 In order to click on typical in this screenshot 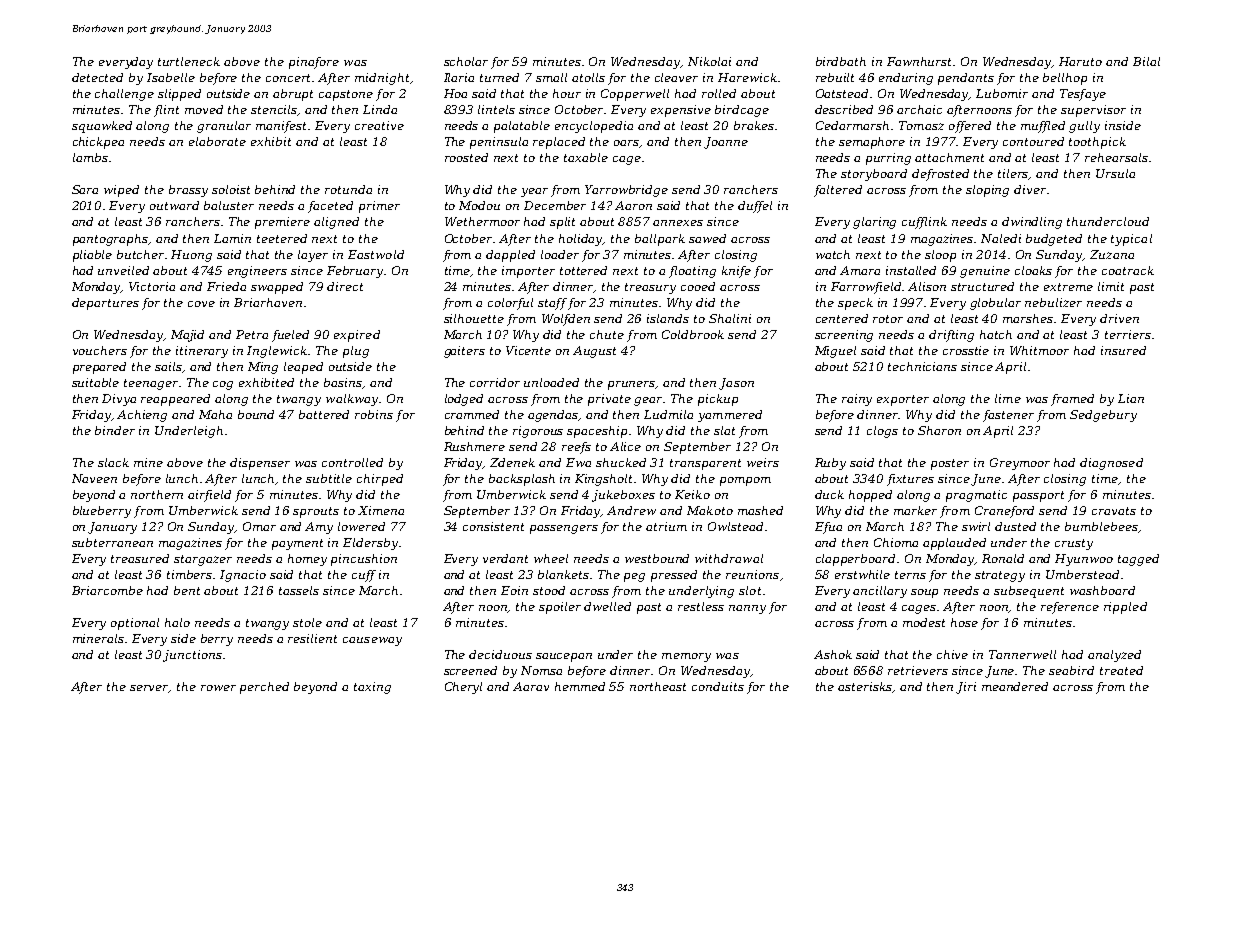, I will do `click(1131, 240)`.
